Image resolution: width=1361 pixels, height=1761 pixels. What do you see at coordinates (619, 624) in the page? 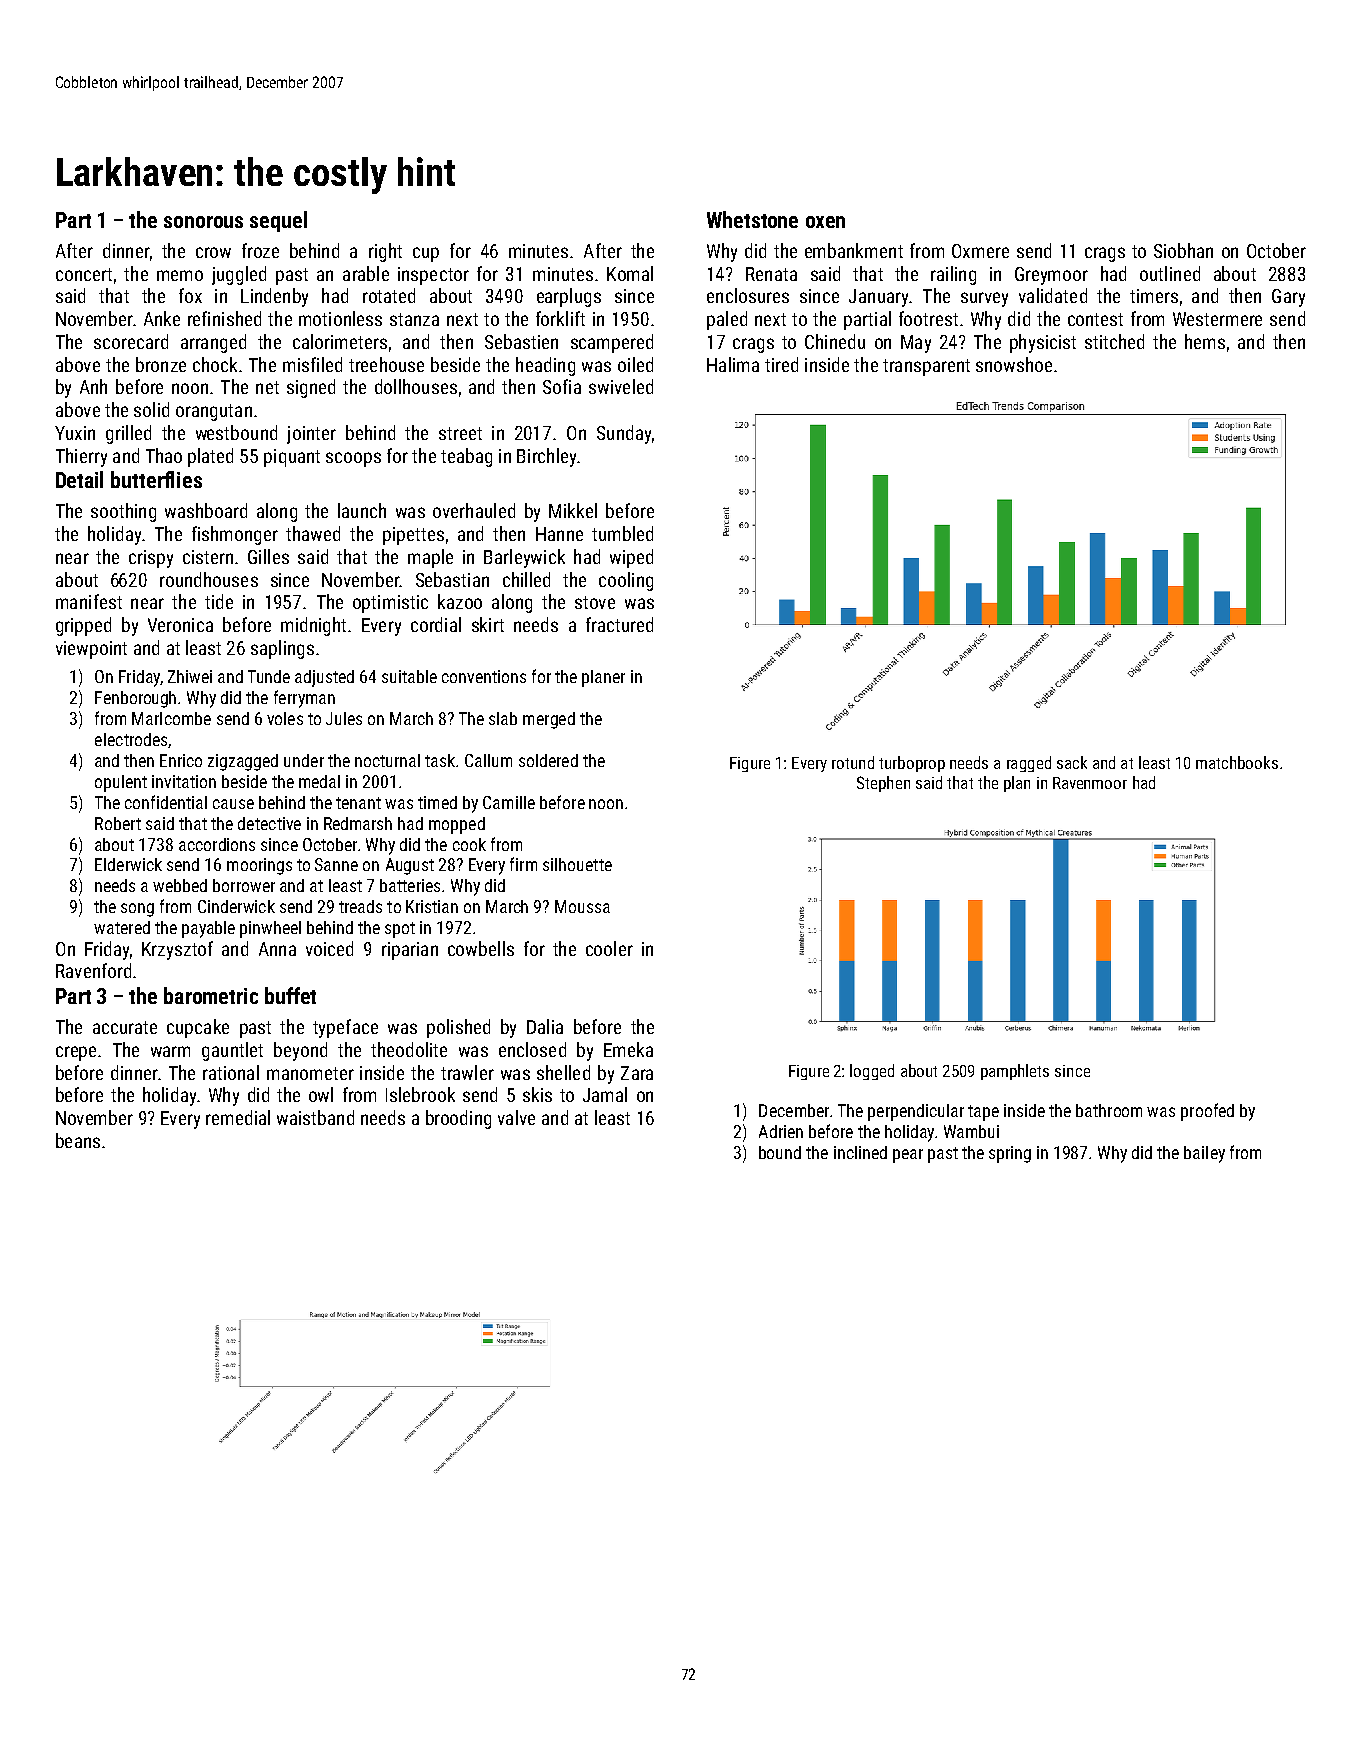
I see `fractured` at bounding box center [619, 624].
